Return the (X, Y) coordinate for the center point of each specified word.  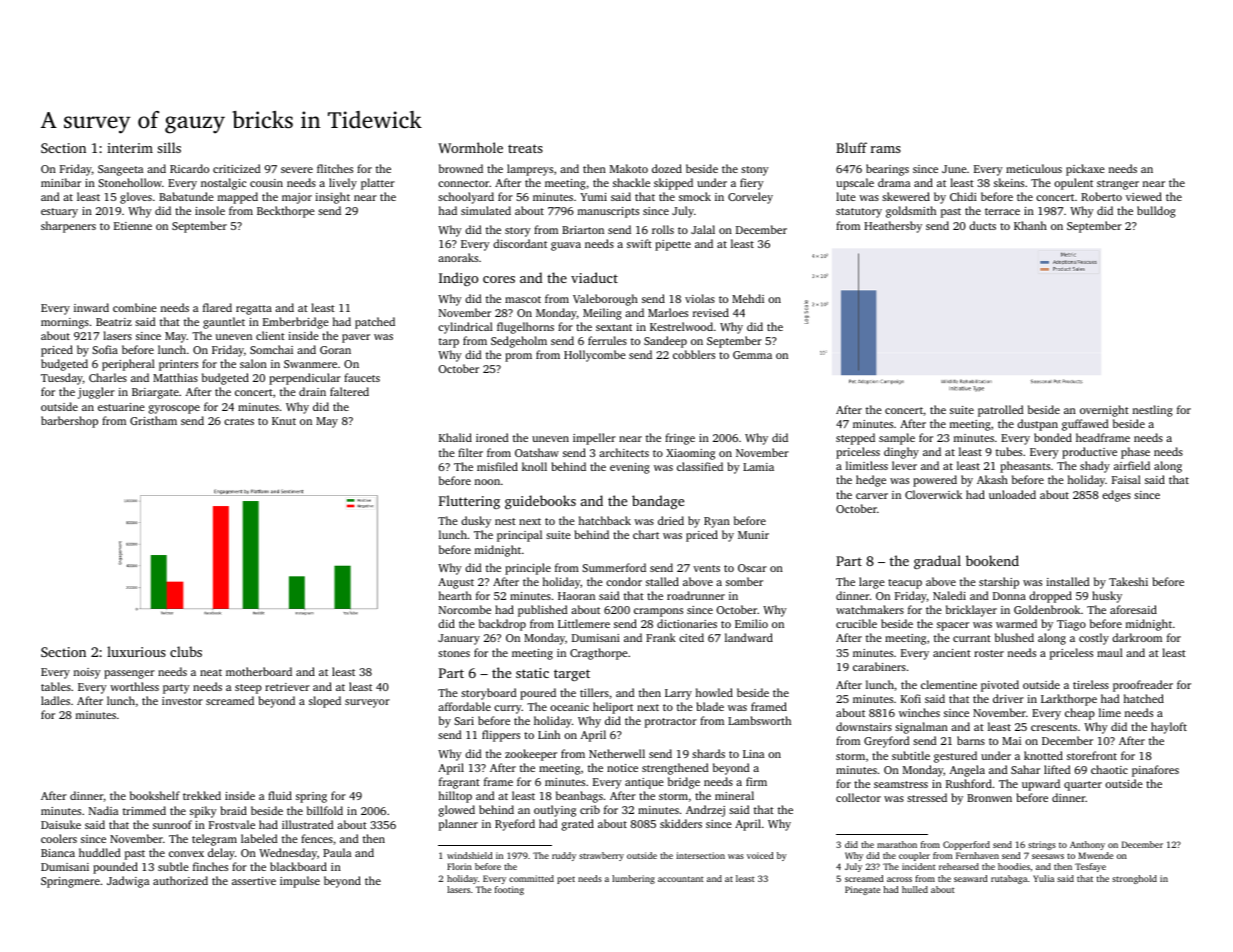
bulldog (1156, 212)
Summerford (614, 567)
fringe (680, 439)
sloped (325, 702)
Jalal (703, 229)
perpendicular (305, 379)
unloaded (1012, 494)
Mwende (1095, 855)
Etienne (133, 226)
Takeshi (1128, 581)
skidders (681, 823)
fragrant (459, 783)
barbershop (69, 422)
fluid (280, 795)
